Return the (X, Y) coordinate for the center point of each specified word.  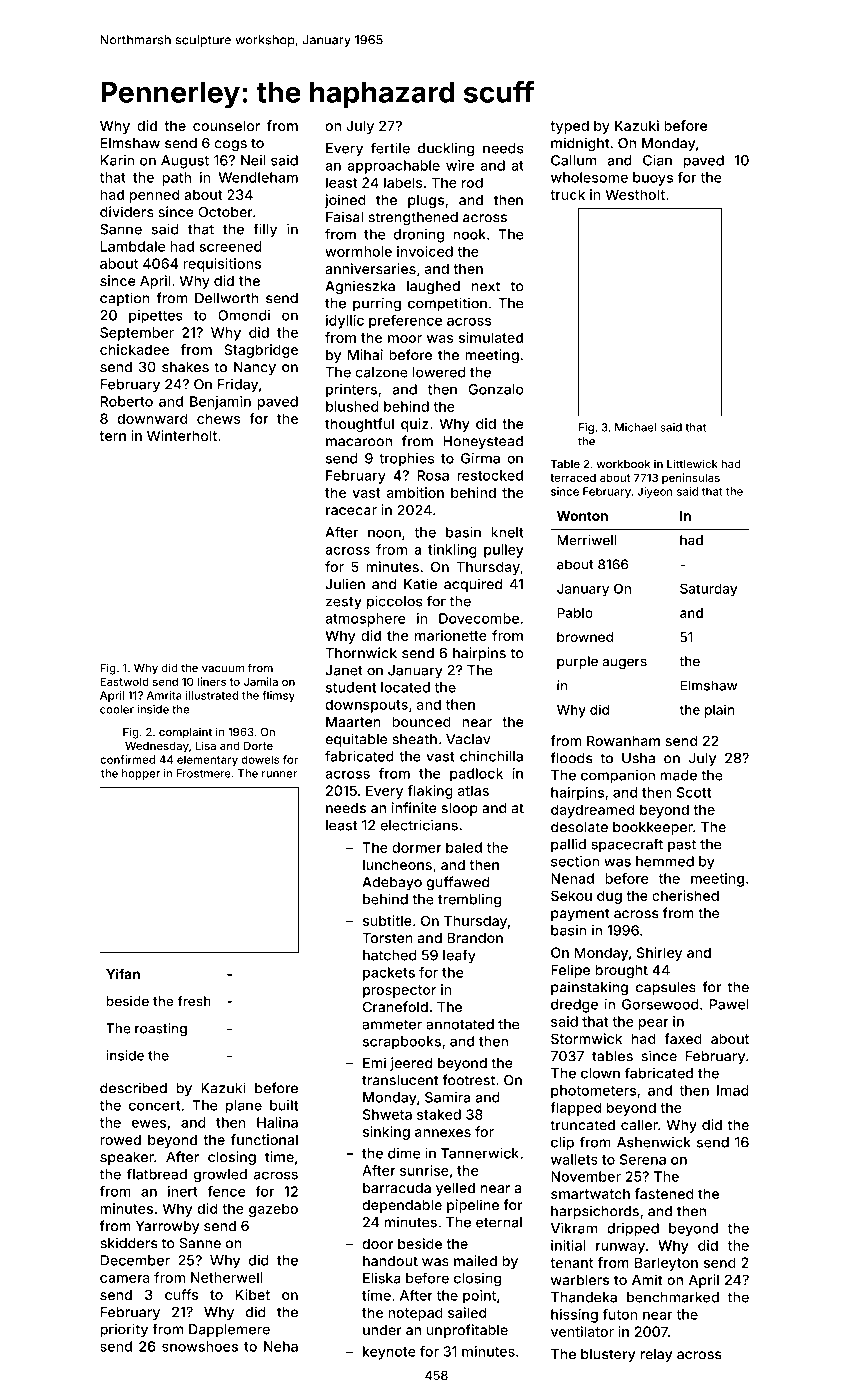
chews (219, 418)
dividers (127, 212)
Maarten (353, 721)
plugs (426, 201)
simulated (491, 337)
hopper (141, 774)
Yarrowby (167, 1227)
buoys (653, 179)
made (679, 775)
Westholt (635, 194)
